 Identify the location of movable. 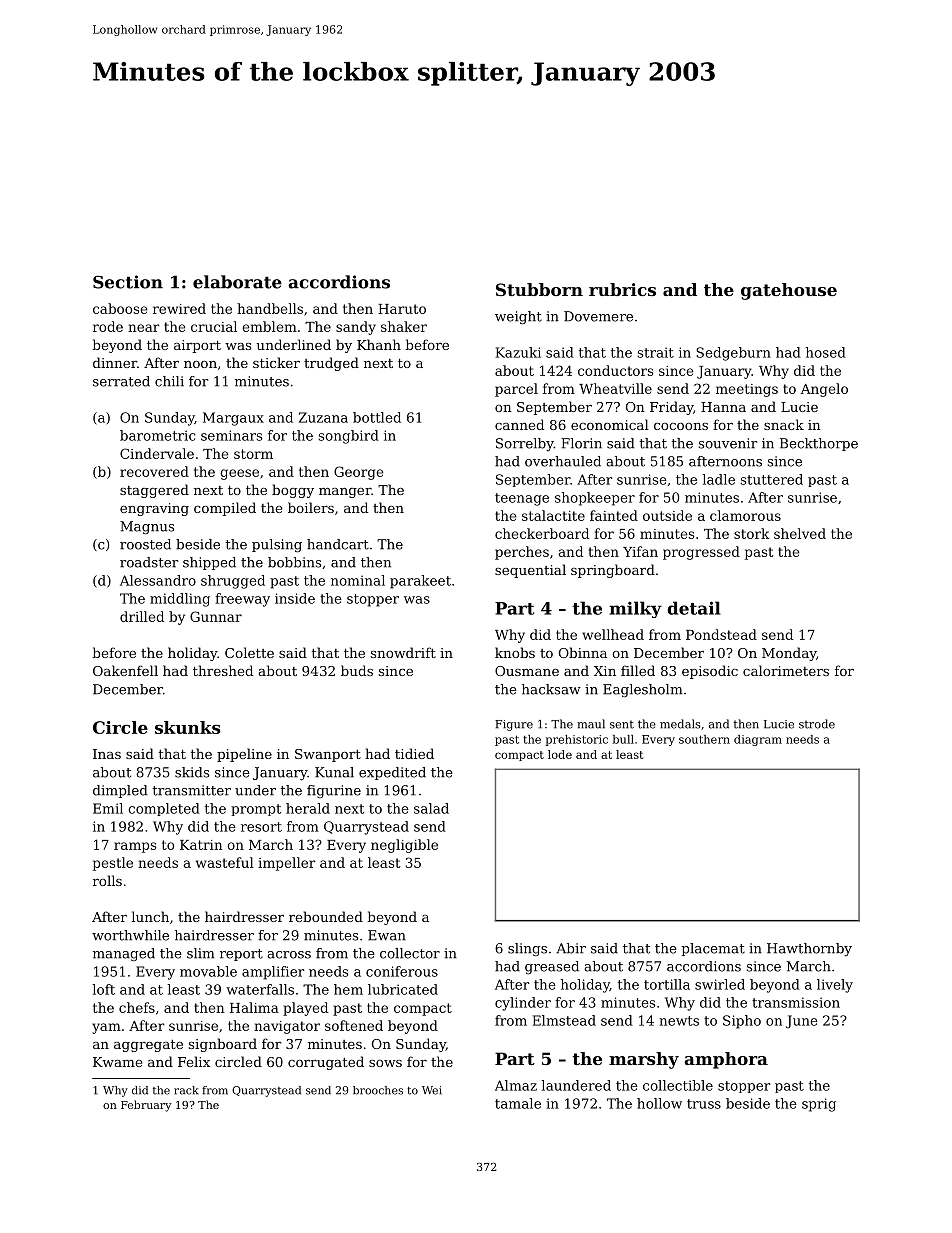
(208, 971).
